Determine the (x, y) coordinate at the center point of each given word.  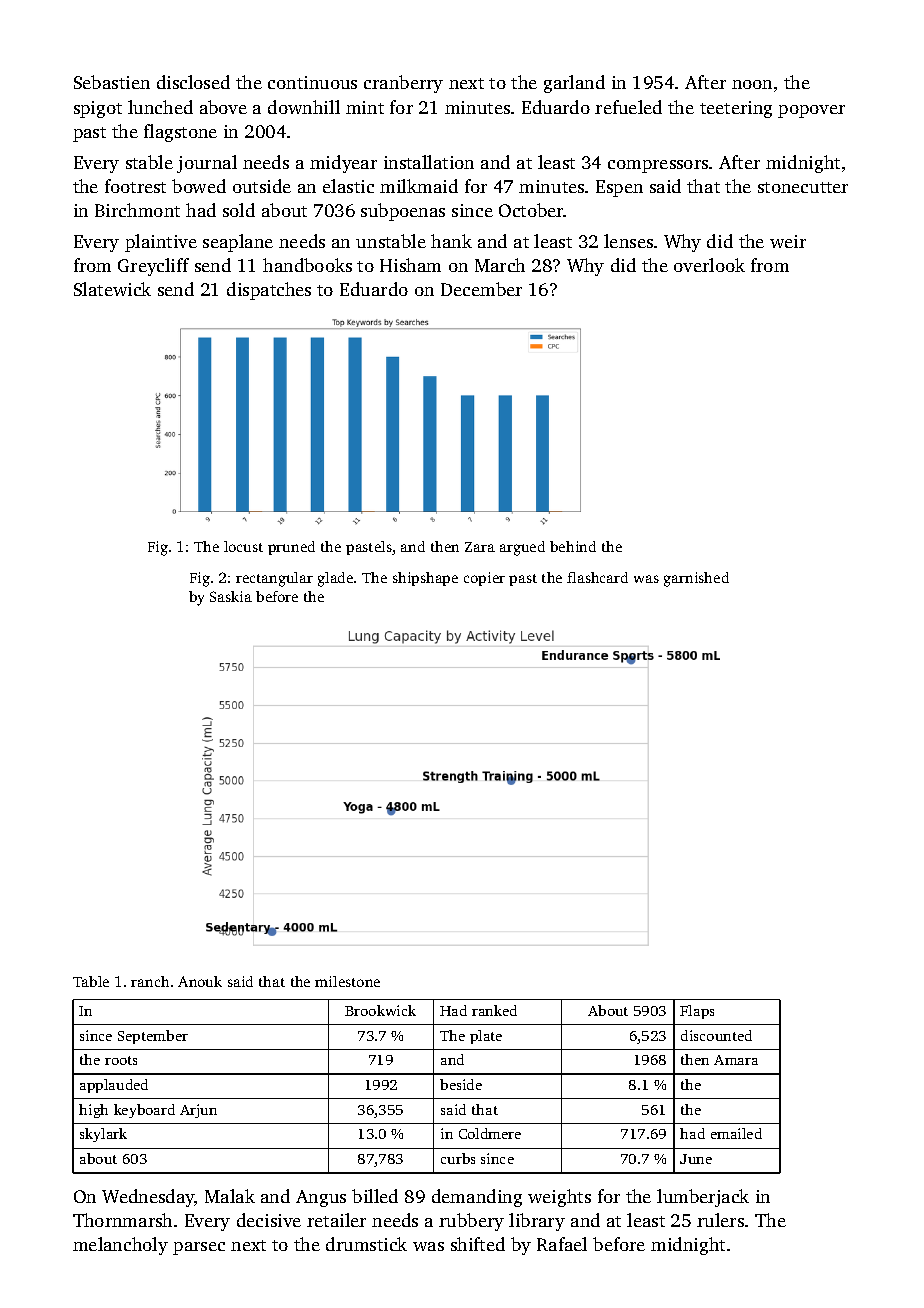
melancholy (120, 1246)
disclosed (193, 82)
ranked (494, 1010)
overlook (709, 265)
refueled (628, 107)
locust (243, 546)
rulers (720, 1220)
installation (429, 162)
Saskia (231, 596)
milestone (347, 981)
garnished (696, 579)
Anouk (200, 981)
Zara (480, 547)
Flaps (697, 1012)
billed (375, 1196)
